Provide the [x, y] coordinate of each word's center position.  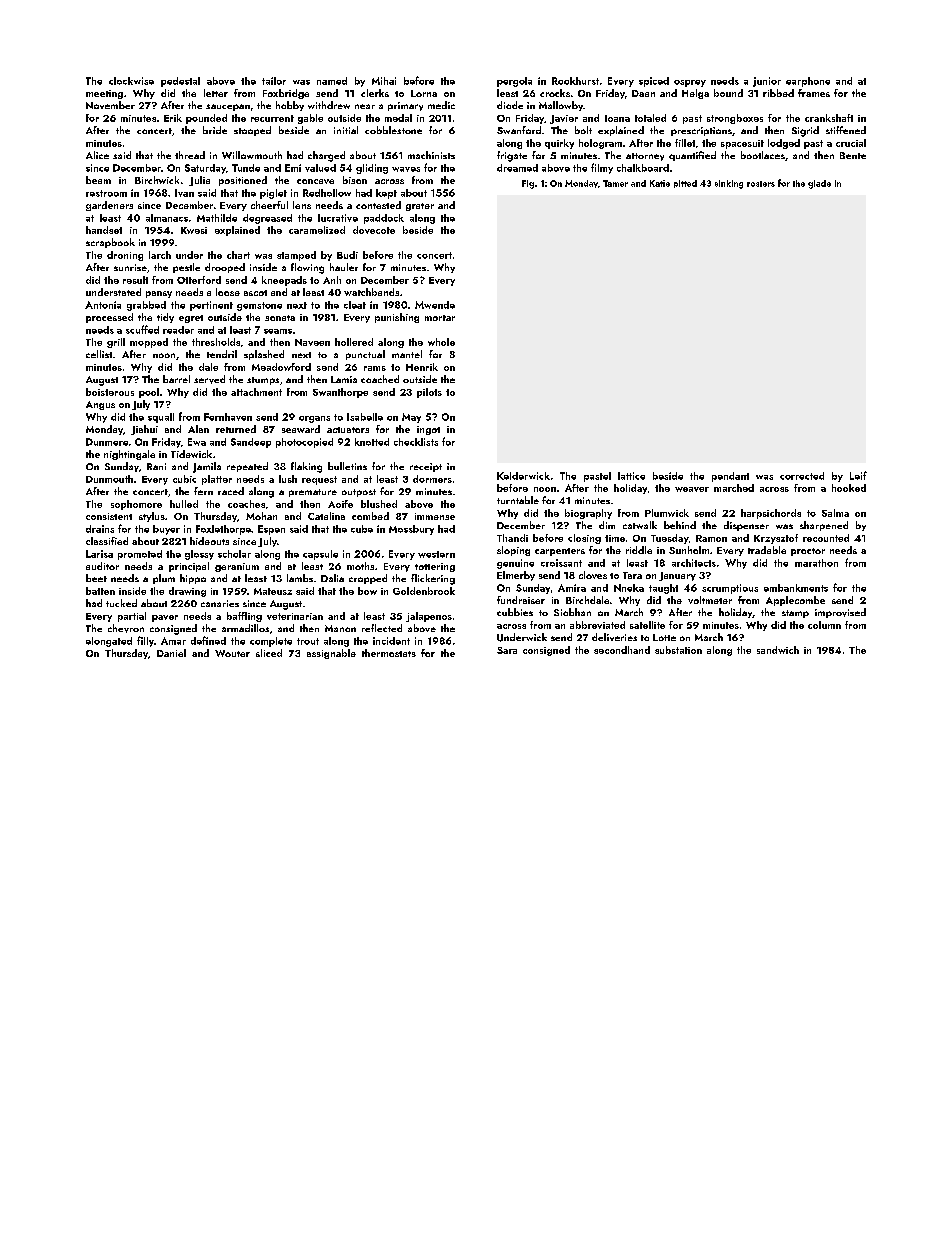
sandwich [778, 650]
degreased [267, 219]
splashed [264, 355]
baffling [244, 617]
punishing [397, 318]
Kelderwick [523, 476]
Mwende [435, 305]
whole [441, 342]
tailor [274, 81]
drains [100, 529]
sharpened [824, 526]
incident [391, 641]
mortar [440, 318]
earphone [808, 82]
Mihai [384, 81]
